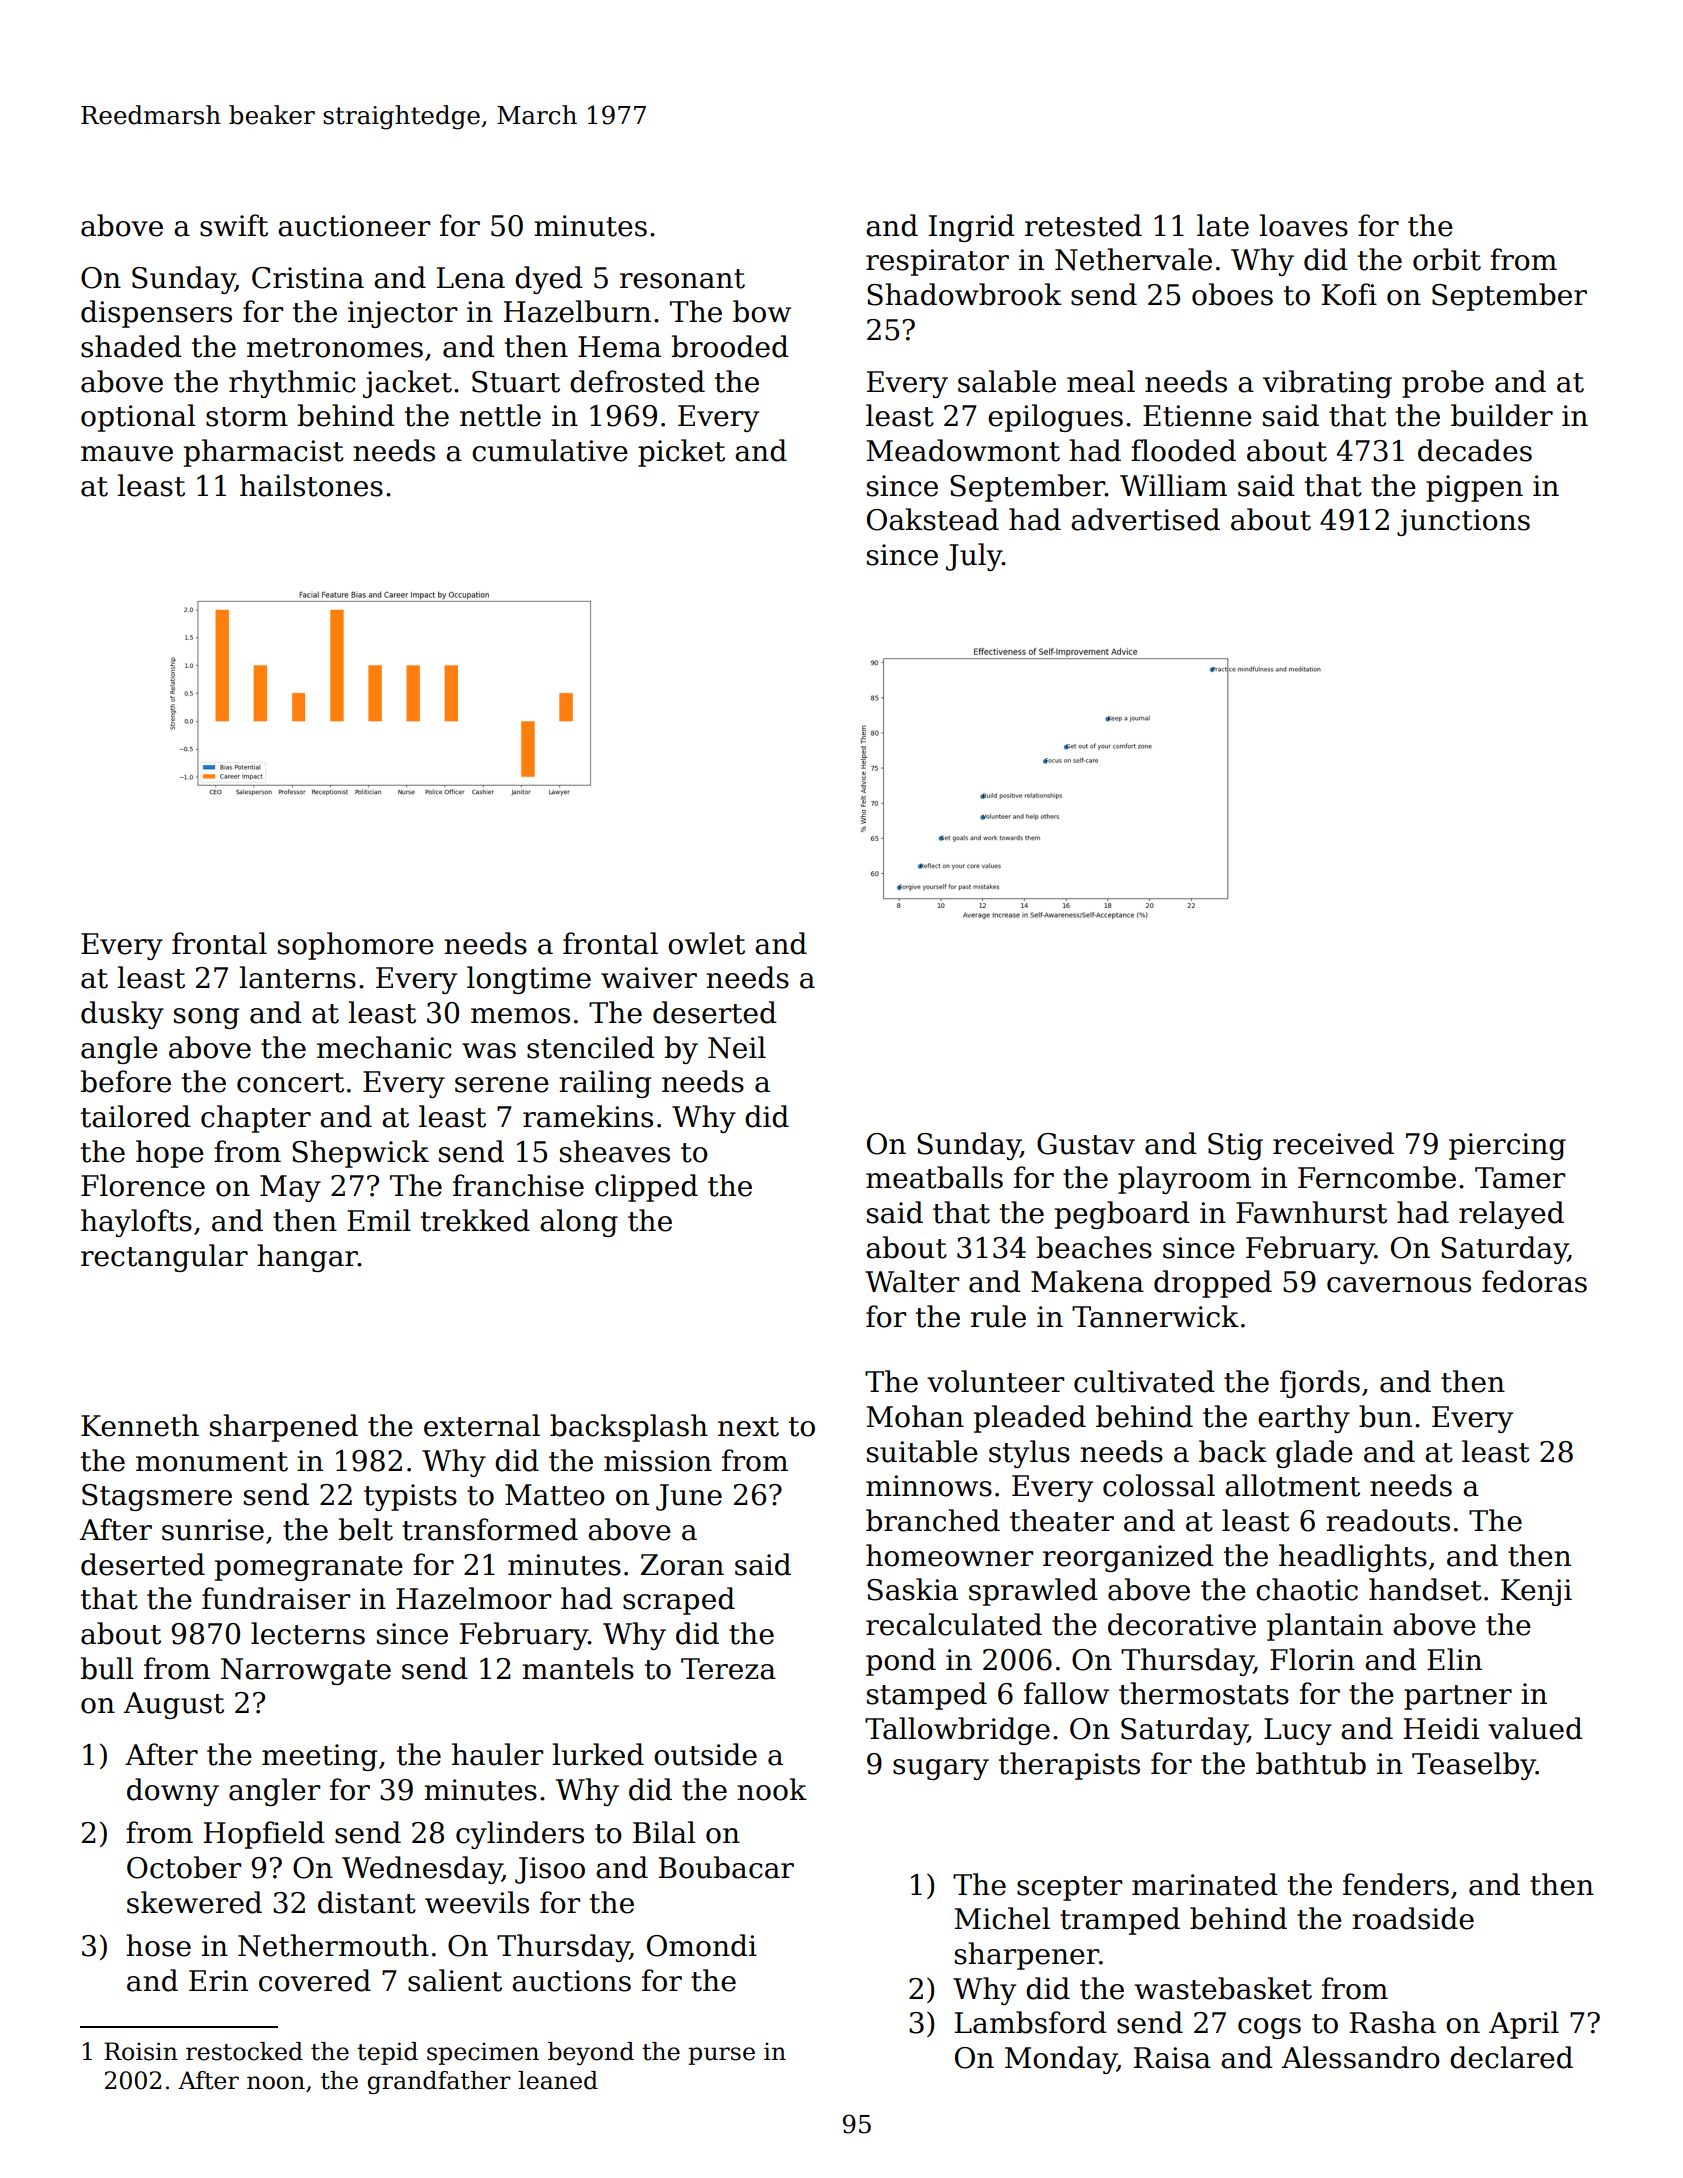 The image size is (1683, 2178). What do you see at coordinates (131, 346) in the document?
I see `shaded` at bounding box center [131, 346].
